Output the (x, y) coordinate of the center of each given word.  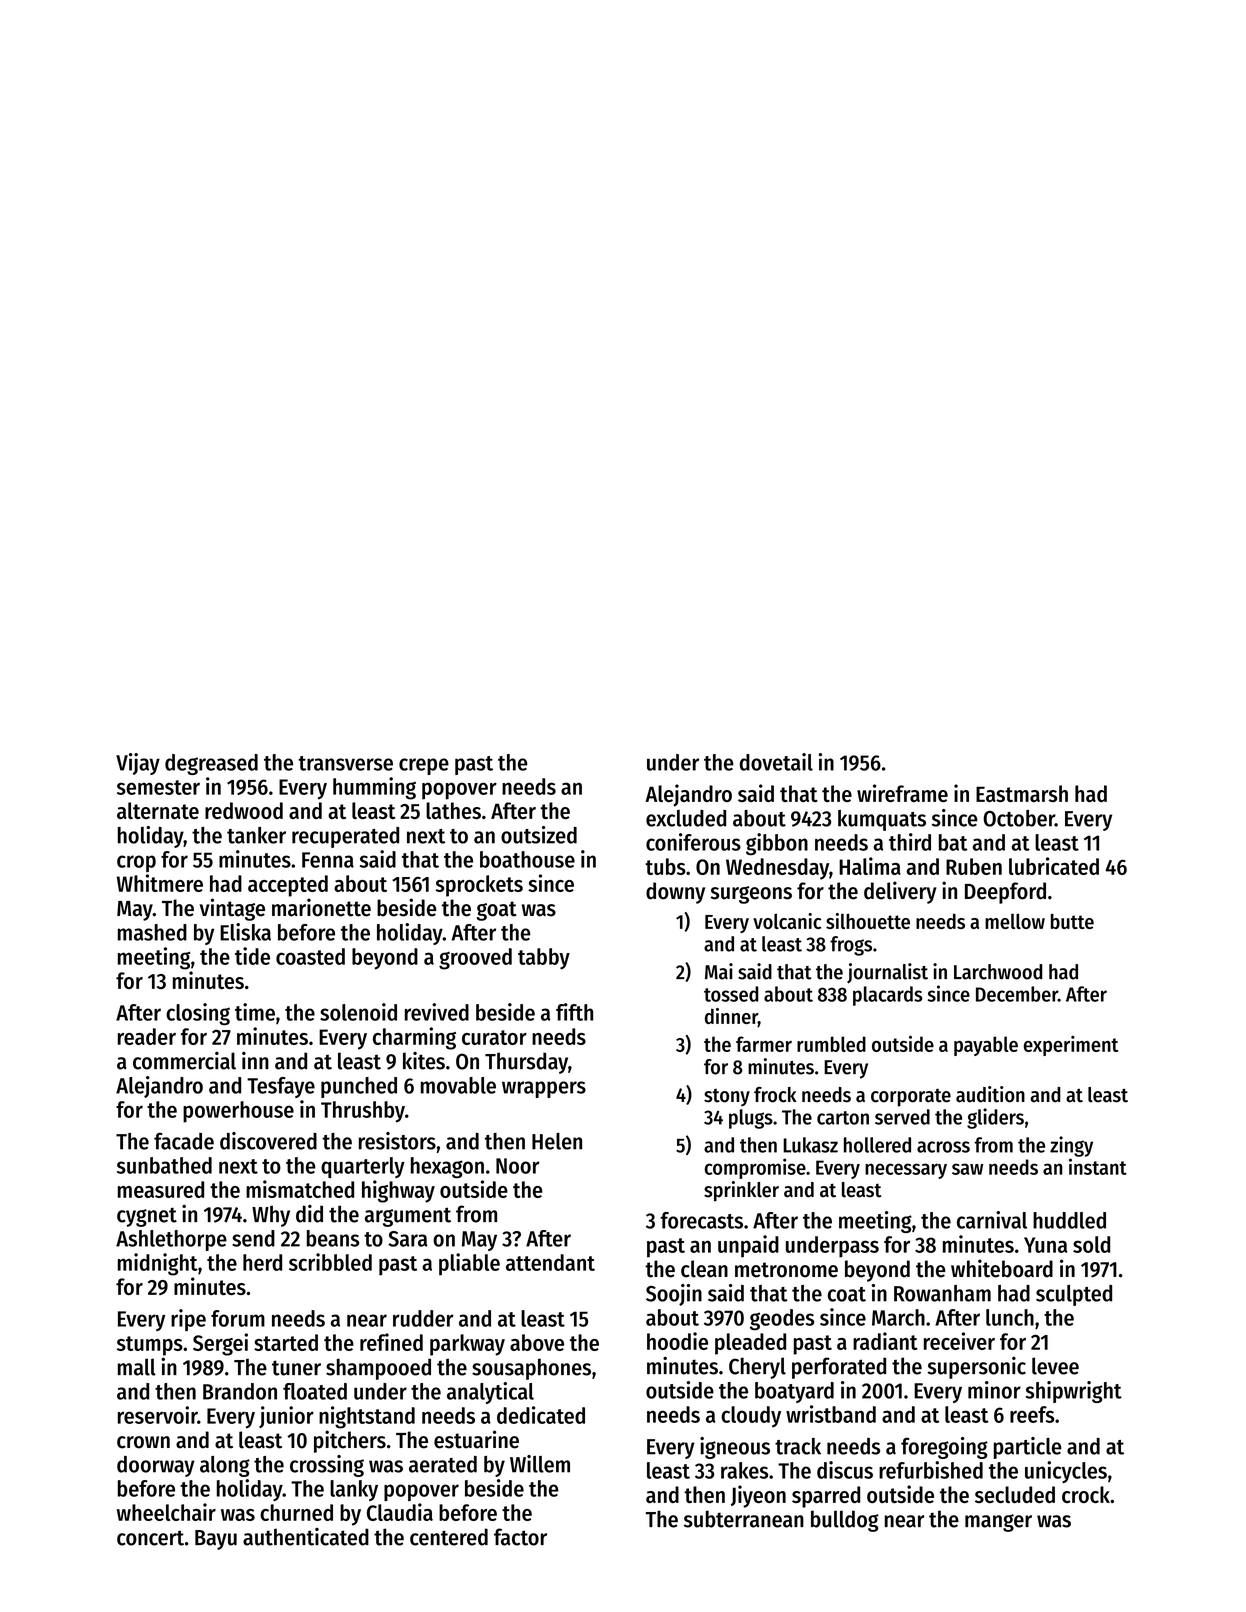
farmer (764, 1044)
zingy (1071, 1146)
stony (727, 1098)
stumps (150, 1346)
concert (150, 1538)
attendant (550, 1262)
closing (198, 1014)
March (898, 1317)
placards (888, 996)
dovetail (776, 762)
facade (184, 1141)
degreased (211, 764)
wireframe (902, 793)
